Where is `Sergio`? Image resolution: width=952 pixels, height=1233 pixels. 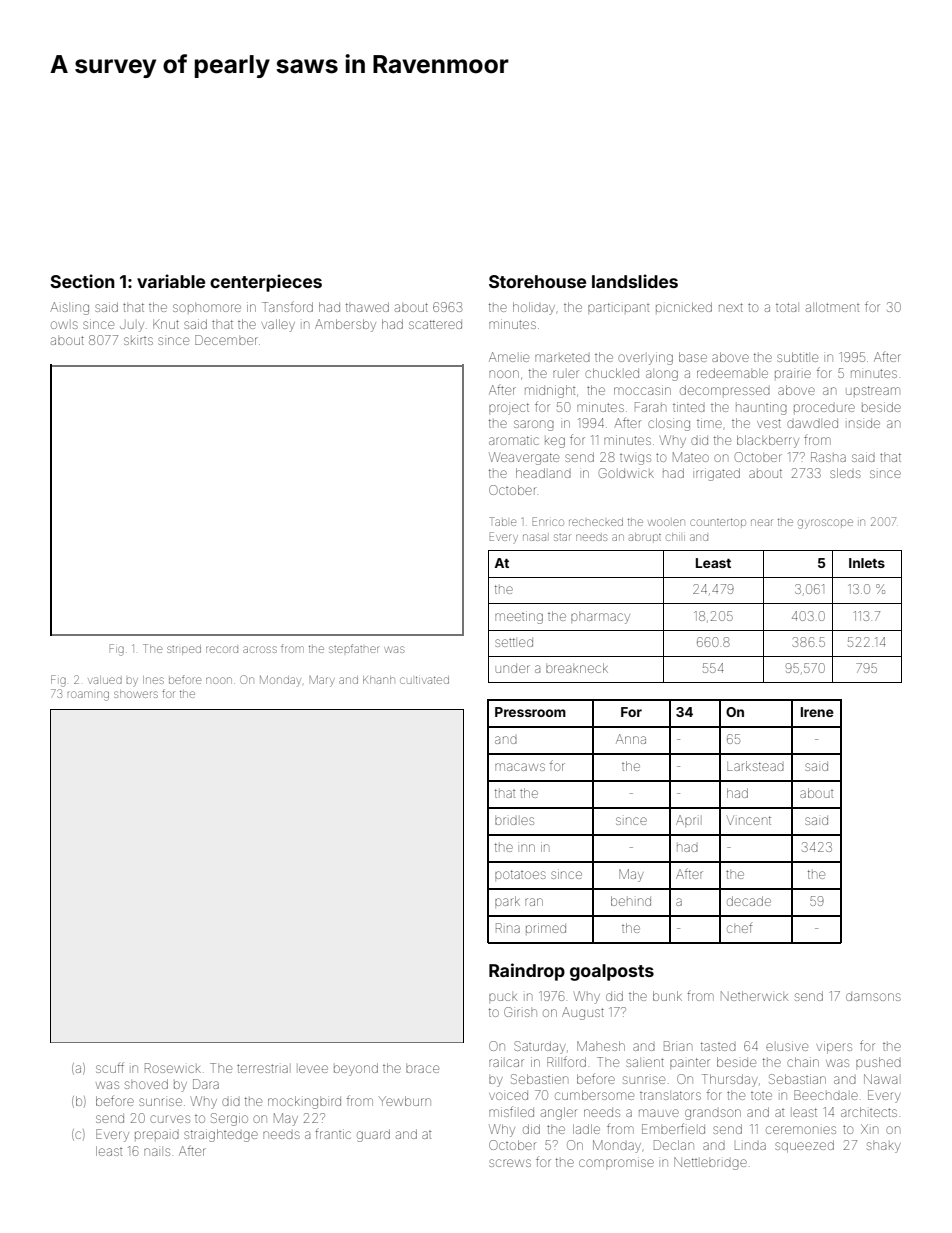 Sergio is located at coordinates (229, 1119).
